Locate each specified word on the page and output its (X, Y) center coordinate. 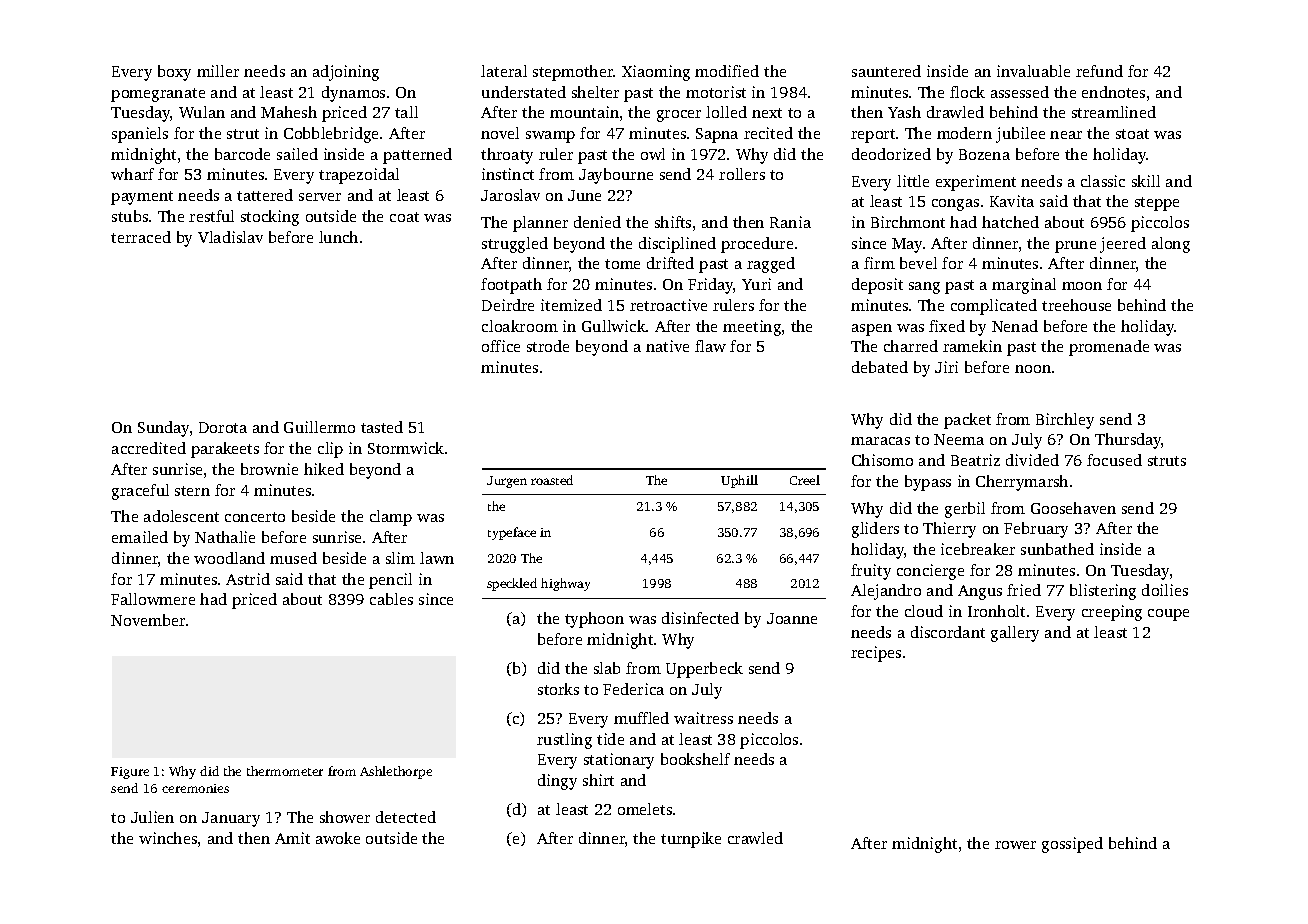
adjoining (346, 73)
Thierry (949, 530)
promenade (1109, 348)
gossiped (1072, 845)
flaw (710, 346)
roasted (552, 480)
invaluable (1033, 71)
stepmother (573, 73)
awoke (338, 838)
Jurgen (507, 482)
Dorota (223, 427)
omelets (645, 809)
